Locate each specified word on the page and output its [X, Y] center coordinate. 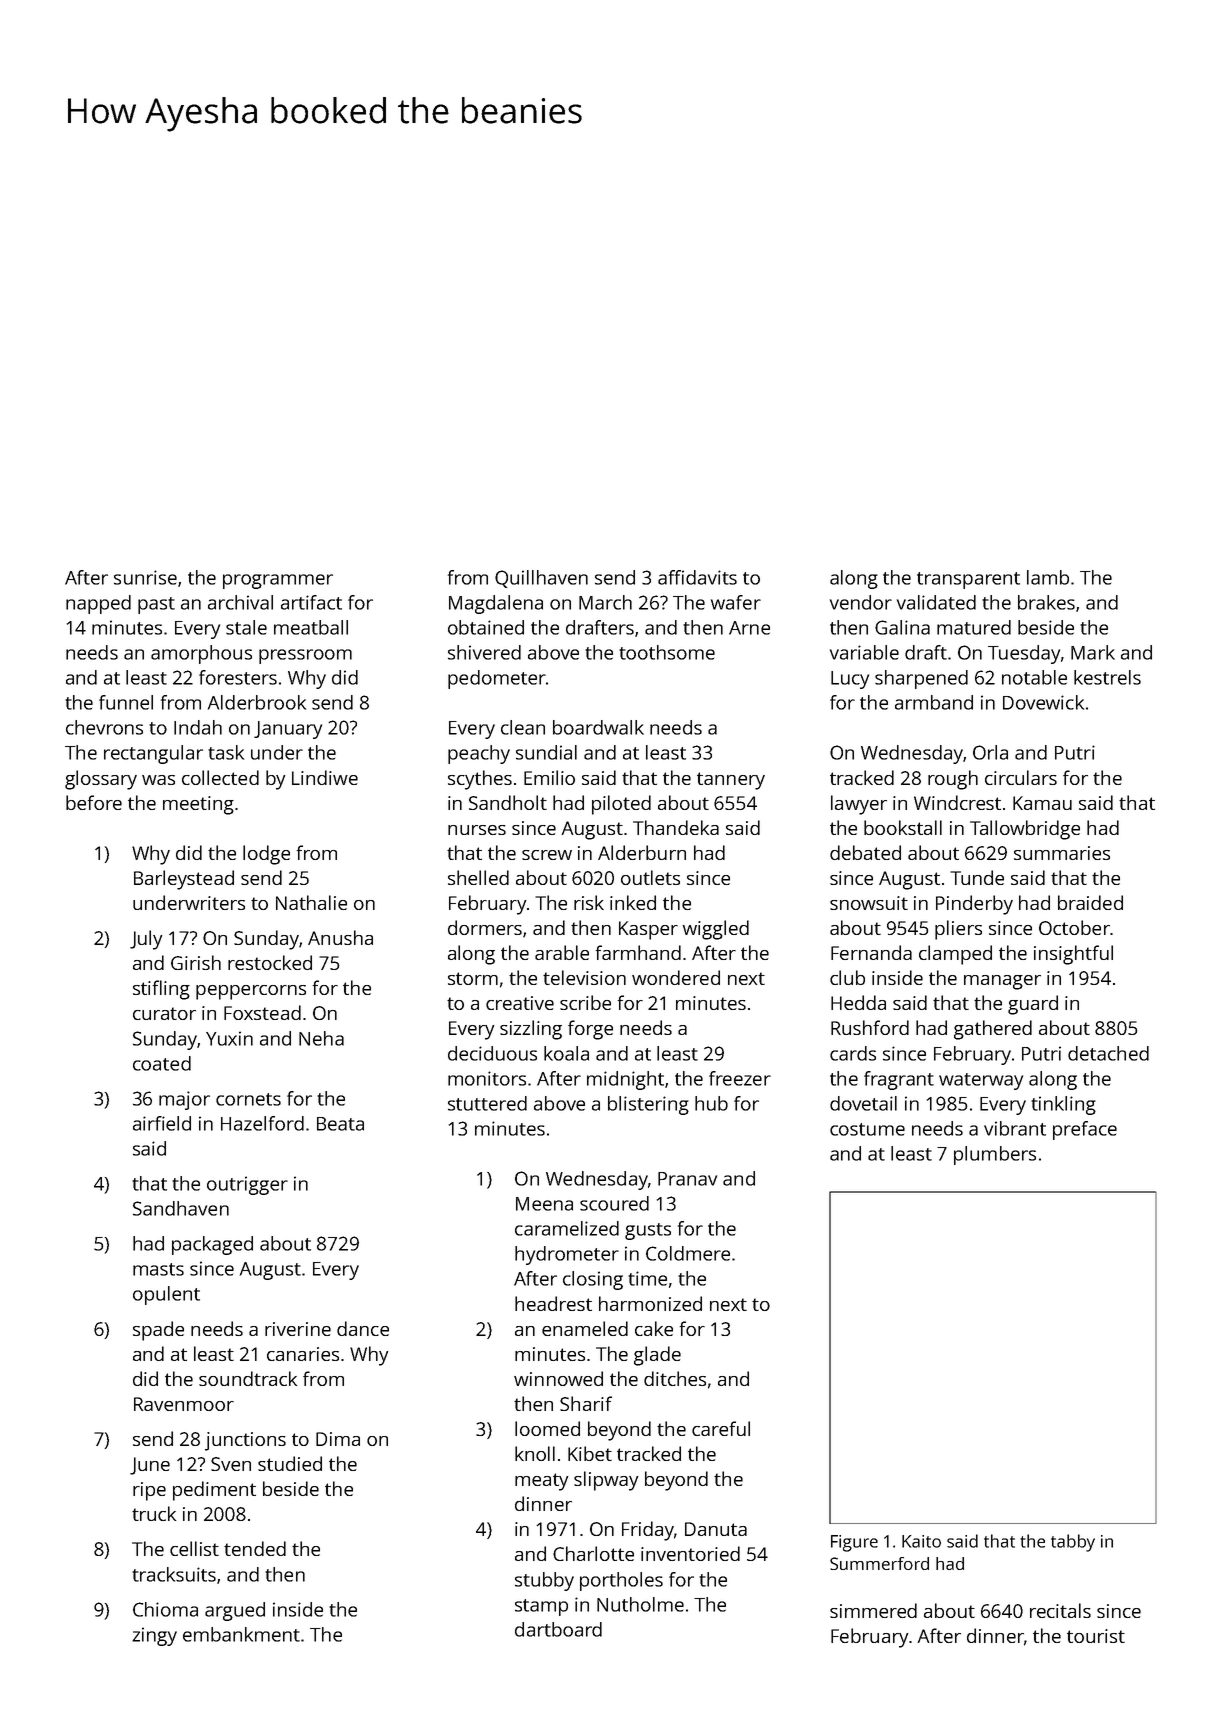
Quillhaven [541, 579]
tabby [1073, 1543]
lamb [1048, 577]
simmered [873, 1610]
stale [246, 627]
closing [593, 1280]
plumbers [995, 1155]
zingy [154, 1636]
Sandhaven [181, 1208]
